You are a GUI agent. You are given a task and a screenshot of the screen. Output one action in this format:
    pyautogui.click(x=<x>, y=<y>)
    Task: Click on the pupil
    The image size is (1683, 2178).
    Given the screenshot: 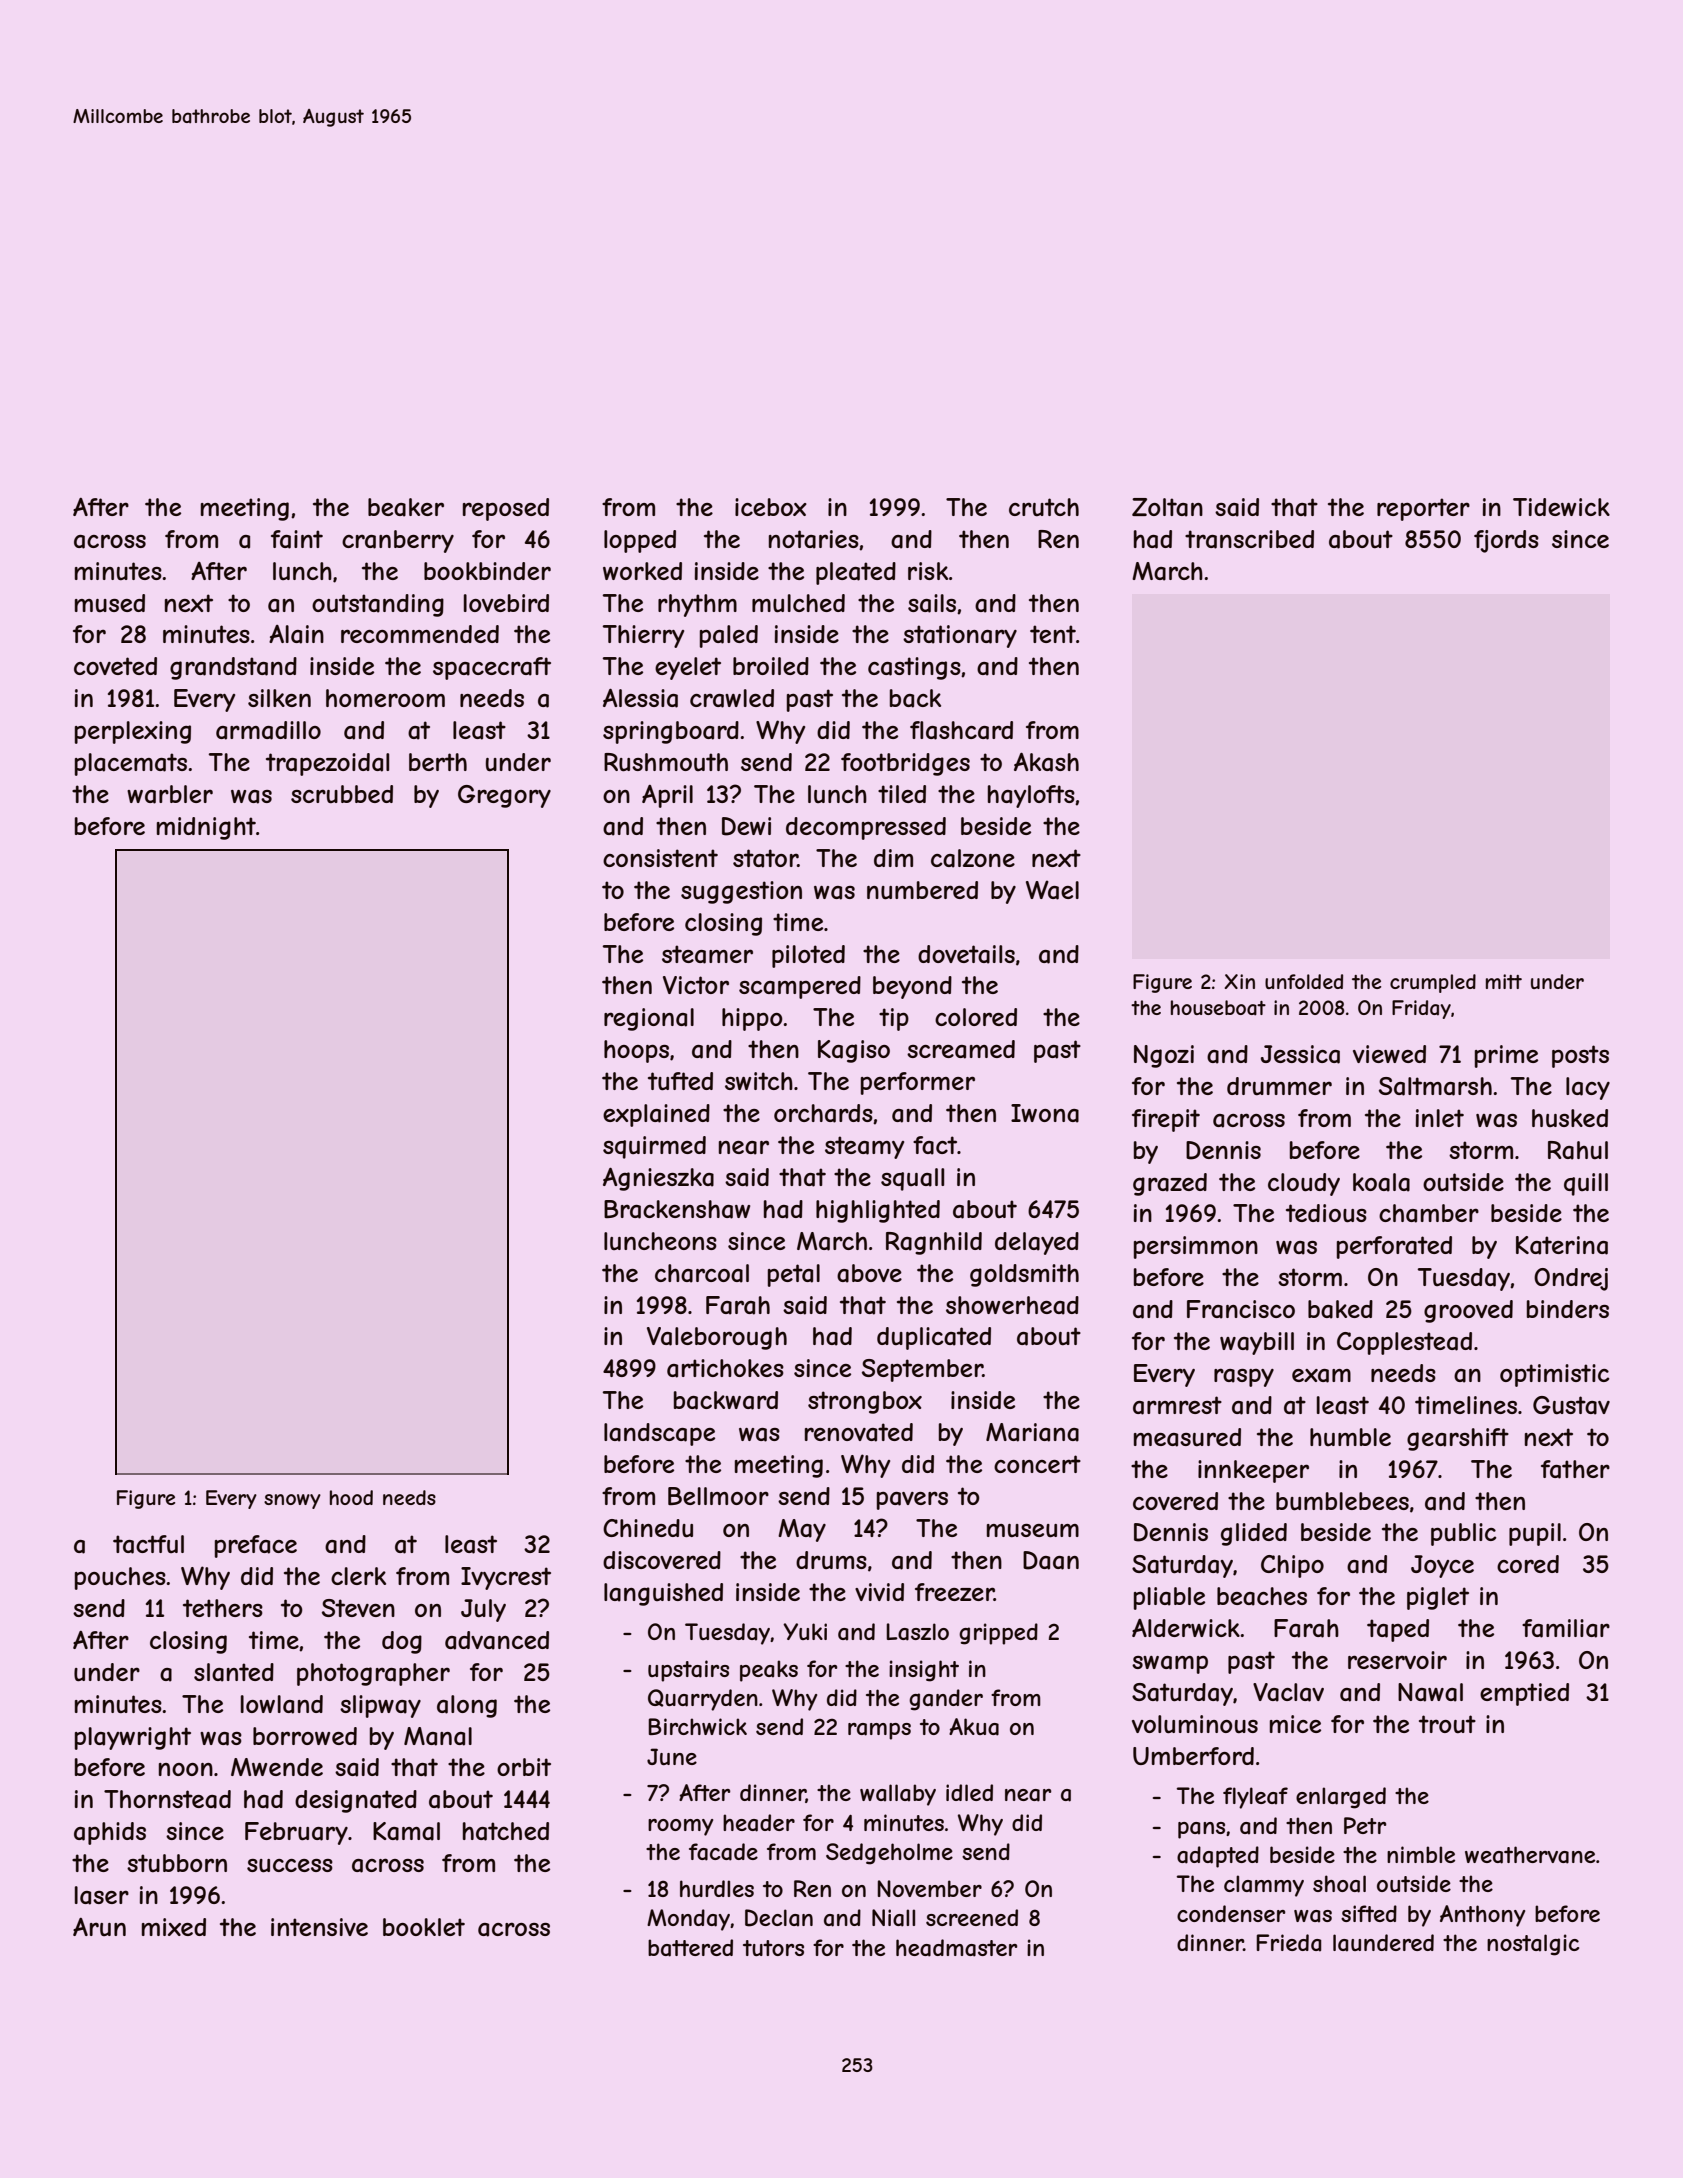 What is the action you would take?
    pyautogui.click(x=1535, y=1534)
